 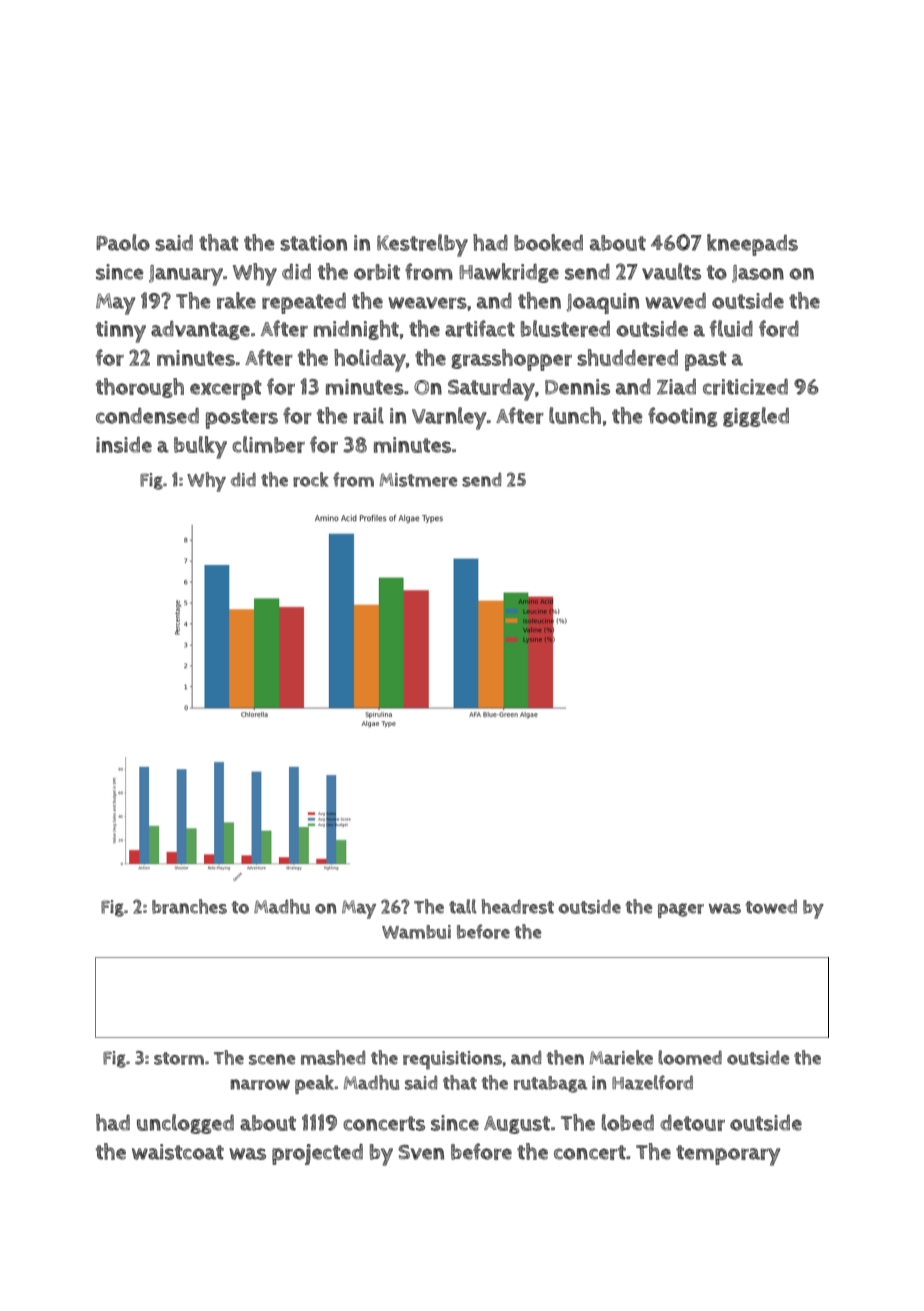 I want to click on storm, so click(x=179, y=1058).
